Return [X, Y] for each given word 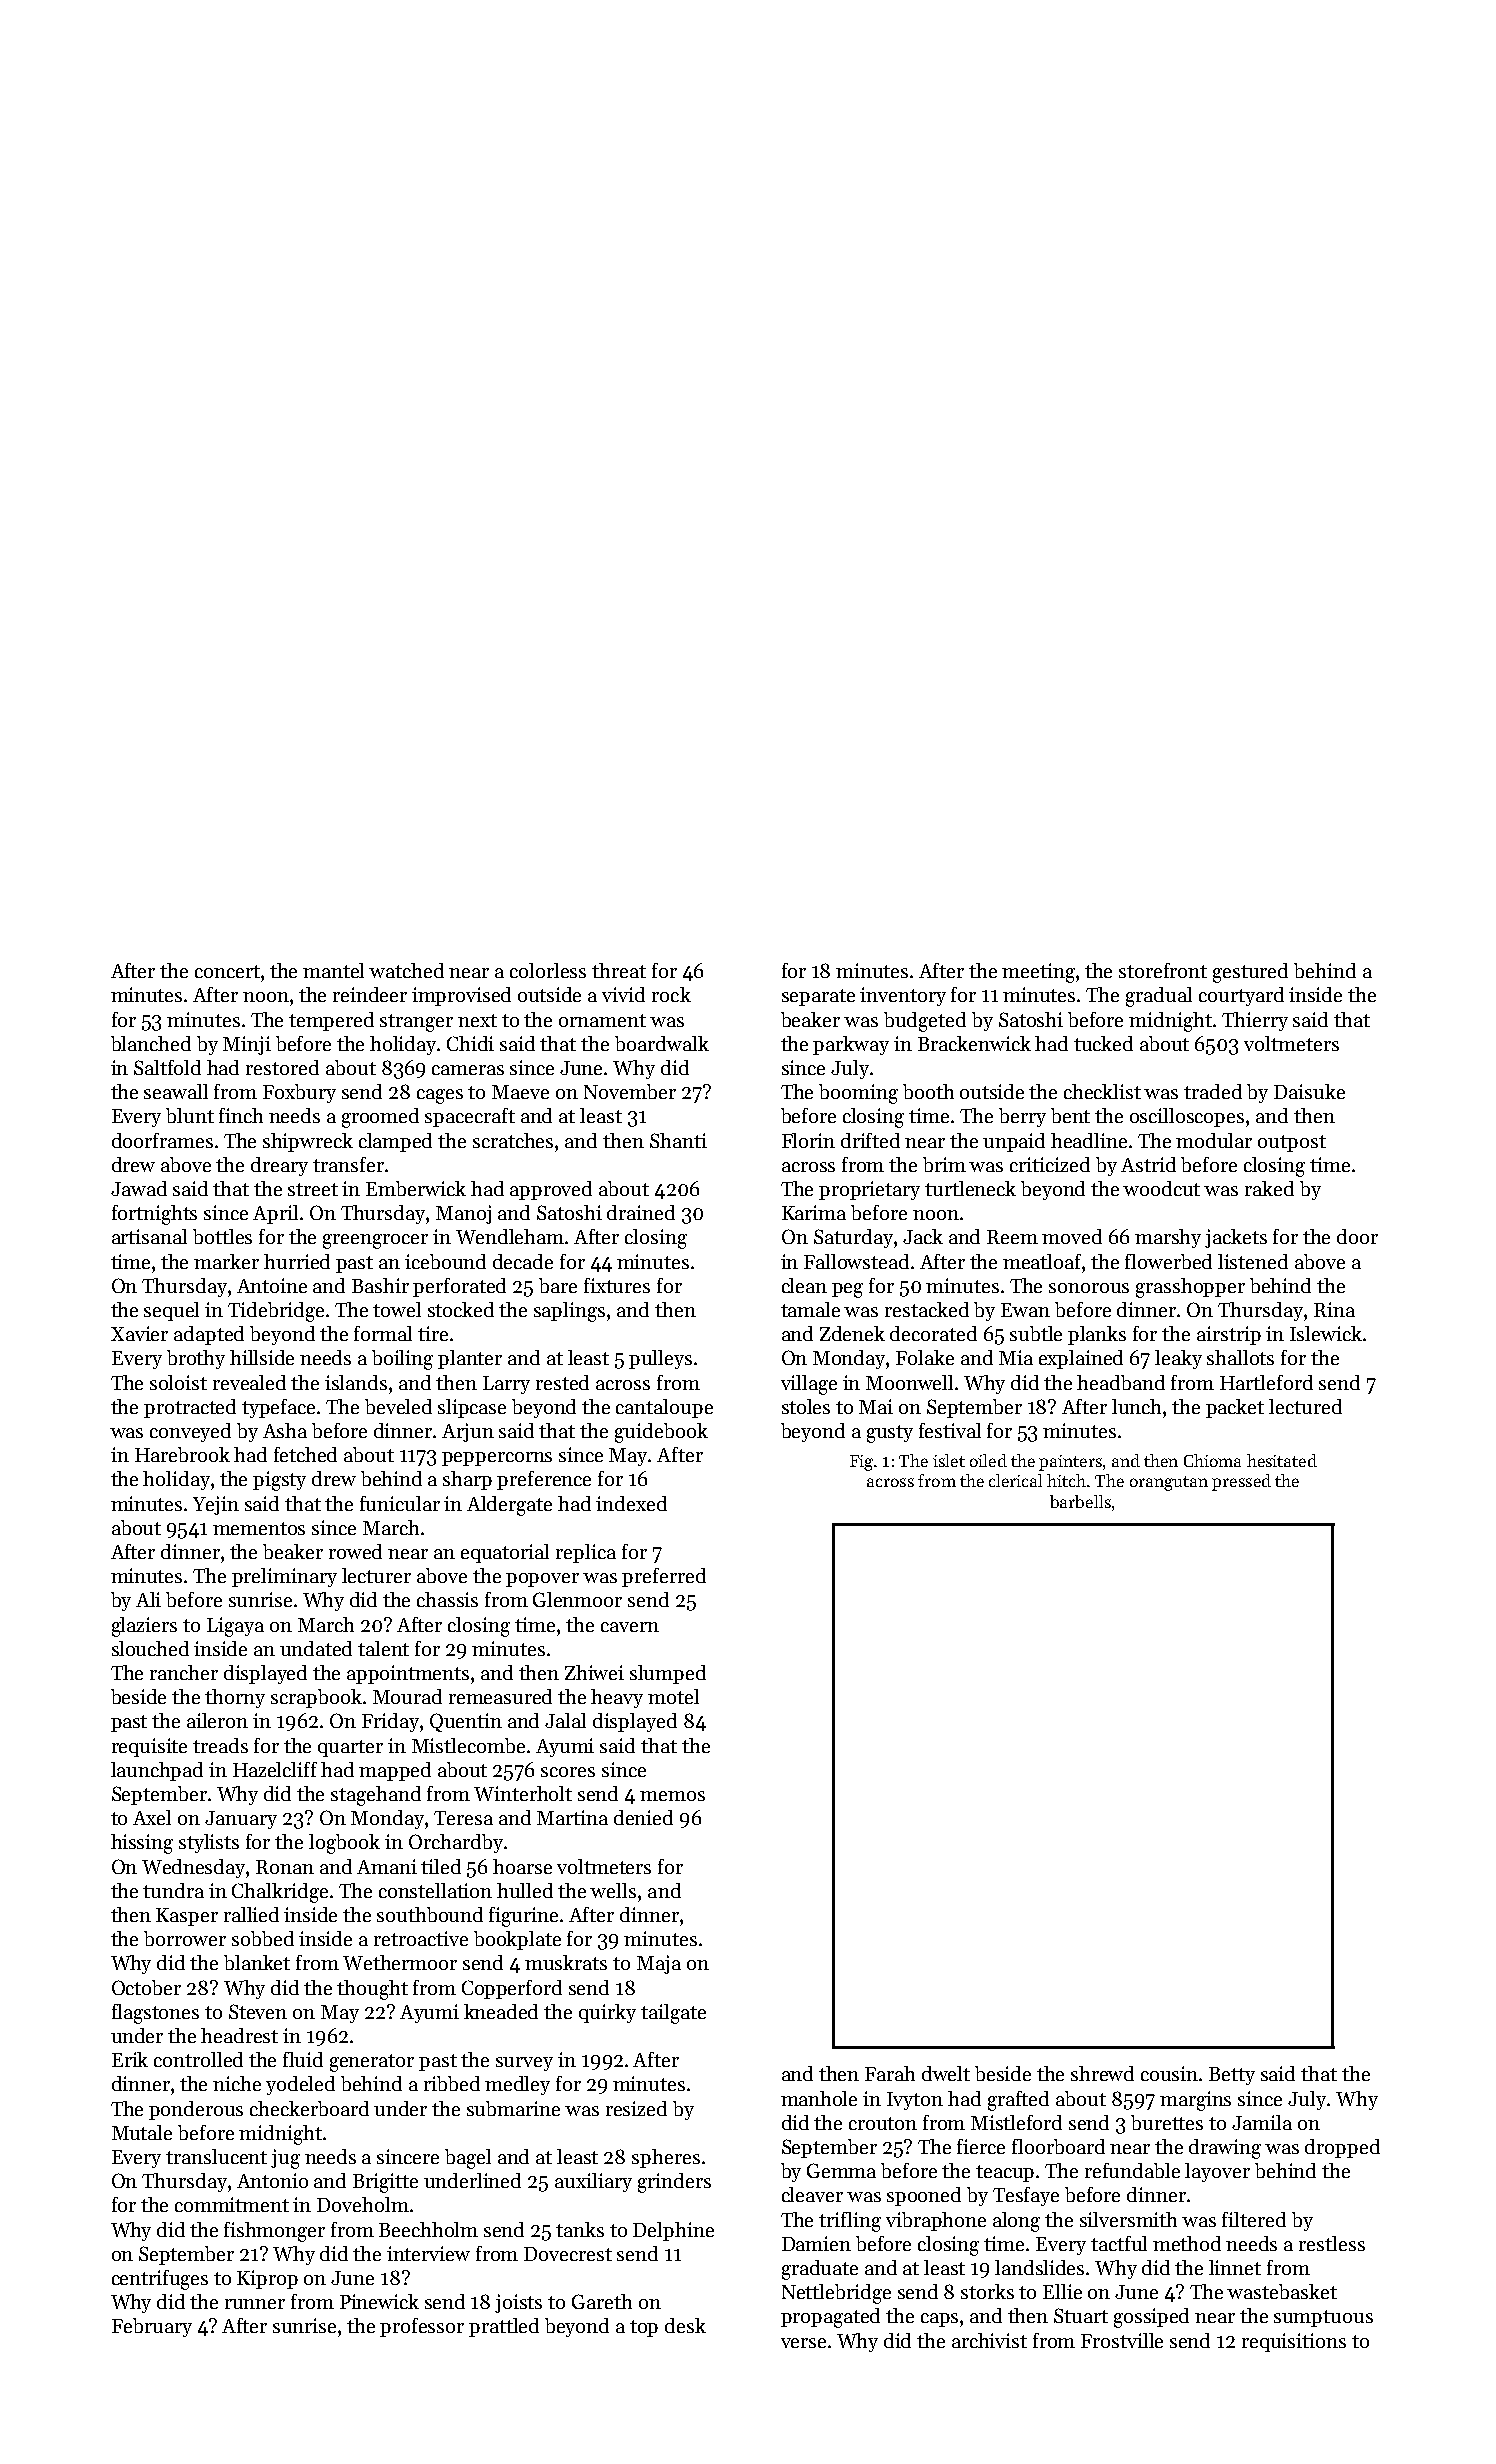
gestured [1250, 973]
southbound [430, 1914]
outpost [1292, 1143]
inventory [903, 996]
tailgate [673, 2014]
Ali [148, 1599]
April [275, 1214]
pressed [1241, 1482]
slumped [668, 1674]
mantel [333, 970]
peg [847, 1290]
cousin [1169, 2073]
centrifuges [160, 2280]
